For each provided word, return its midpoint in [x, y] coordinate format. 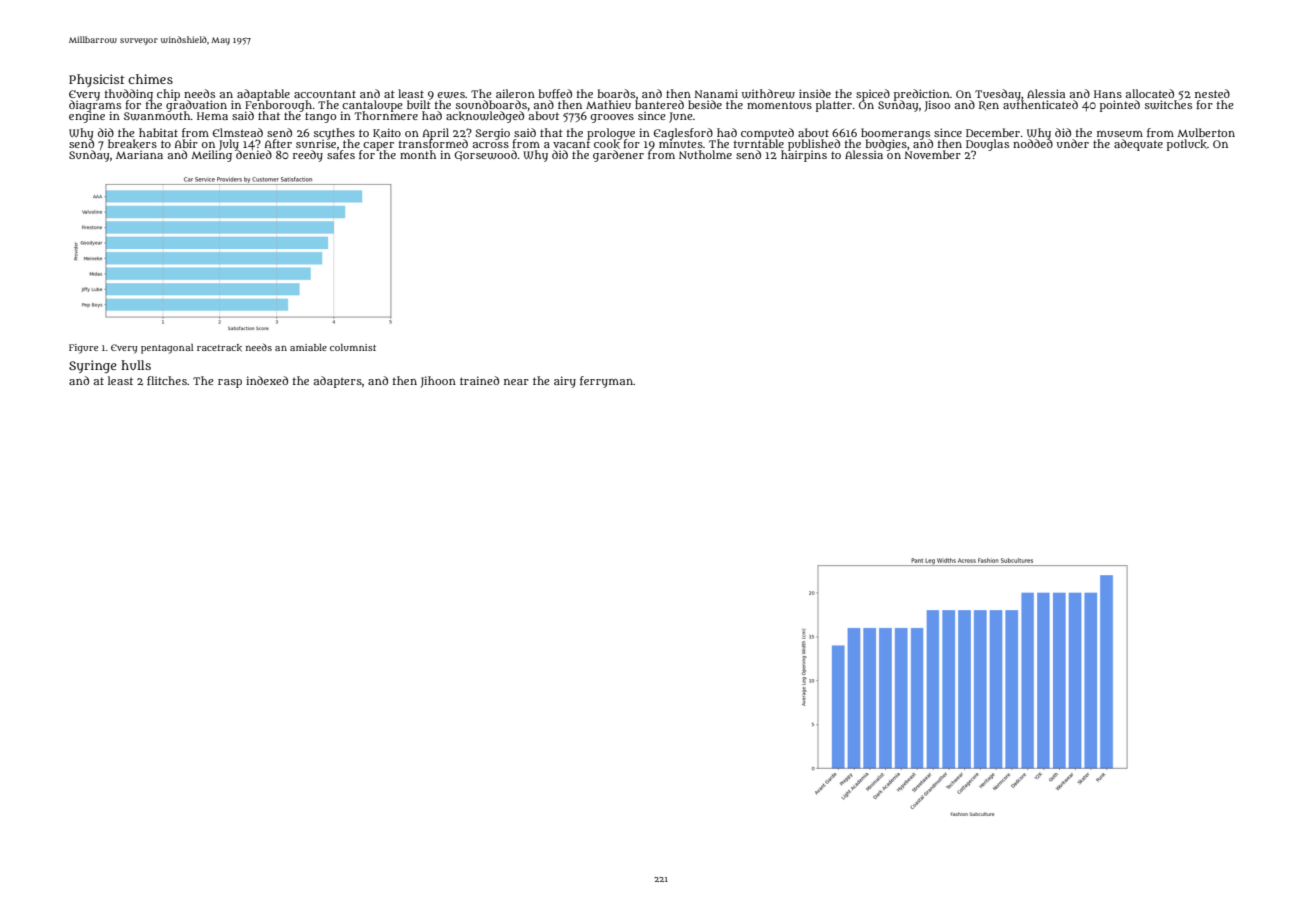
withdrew [768, 94]
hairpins [804, 156]
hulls [136, 365]
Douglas [987, 144]
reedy [308, 156]
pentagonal [167, 349]
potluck [1187, 145]
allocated [1150, 93]
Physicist [97, 80]
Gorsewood [485, 155]
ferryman [606, 382]
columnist [353, 347]
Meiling [211, 156]
